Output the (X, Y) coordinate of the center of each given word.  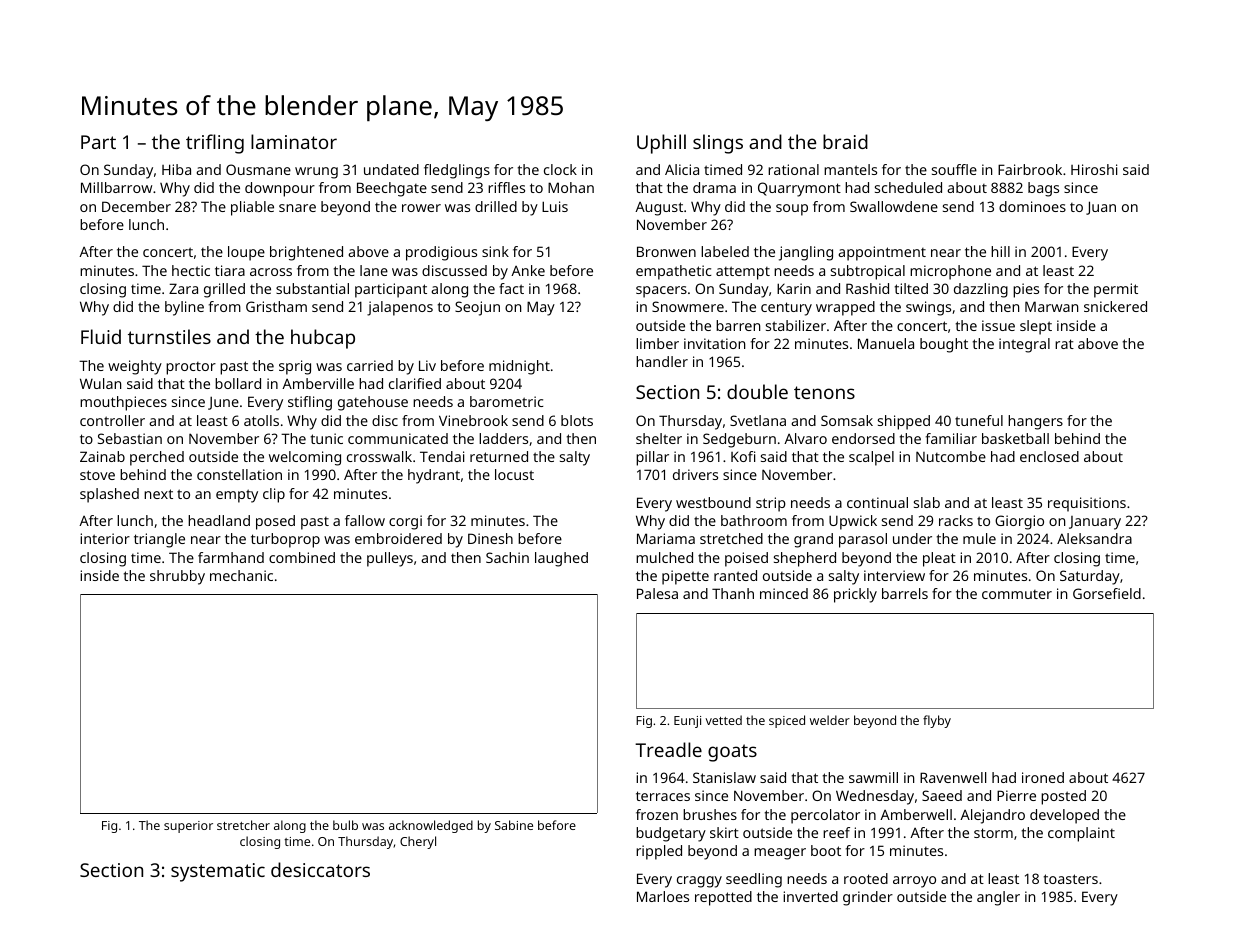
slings (718, 144)
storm (993, 833)
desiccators (320, 869)
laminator (294, 141)
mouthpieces (123, 403)
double (757, 391)
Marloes (663, 896)
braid (845, 141)
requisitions (1087, 504)
